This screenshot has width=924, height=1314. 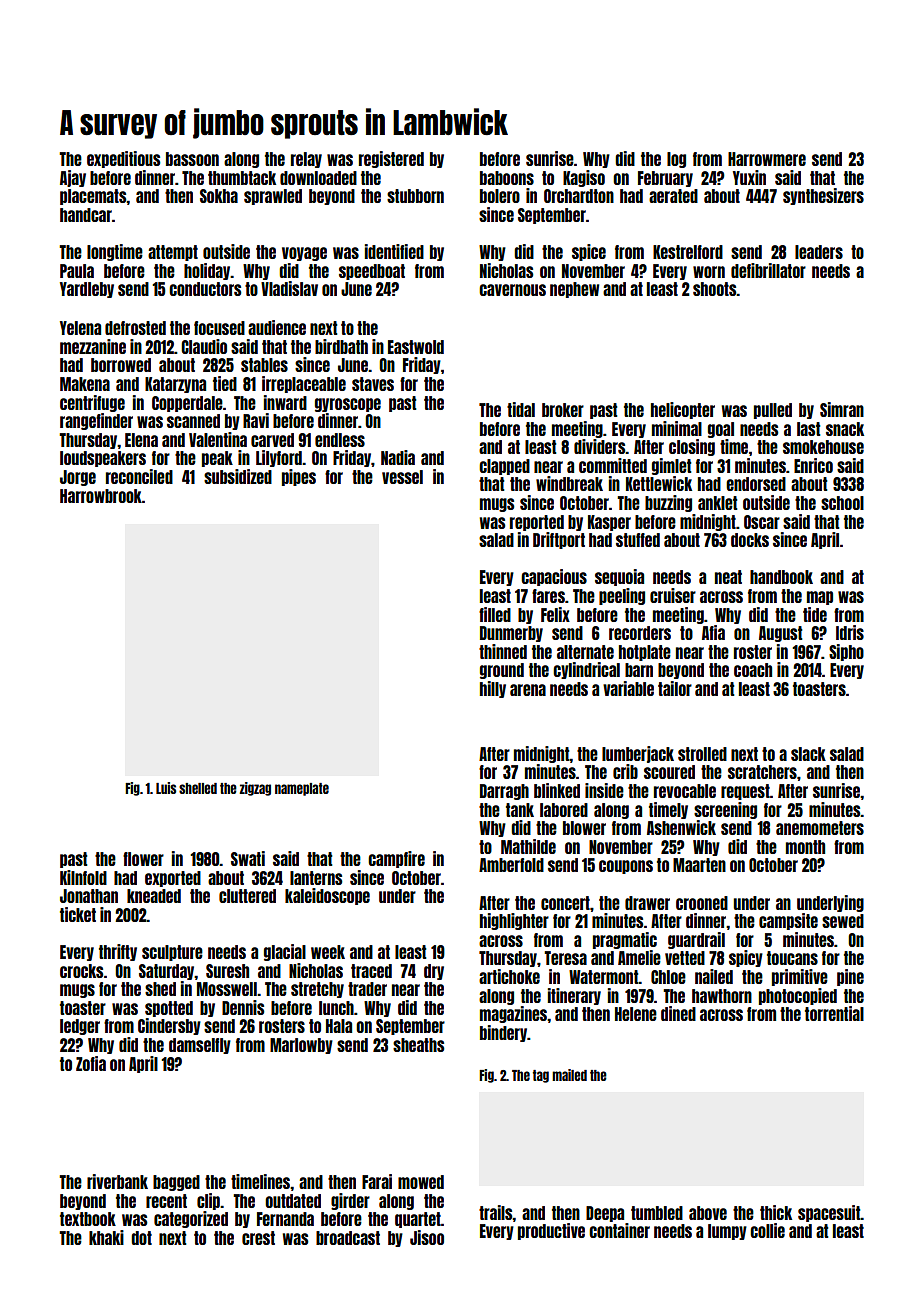 What do you see at coordinates (767, 159) in the screenshot?
I see `Harrowmere` at bounding box center [767, 159].
